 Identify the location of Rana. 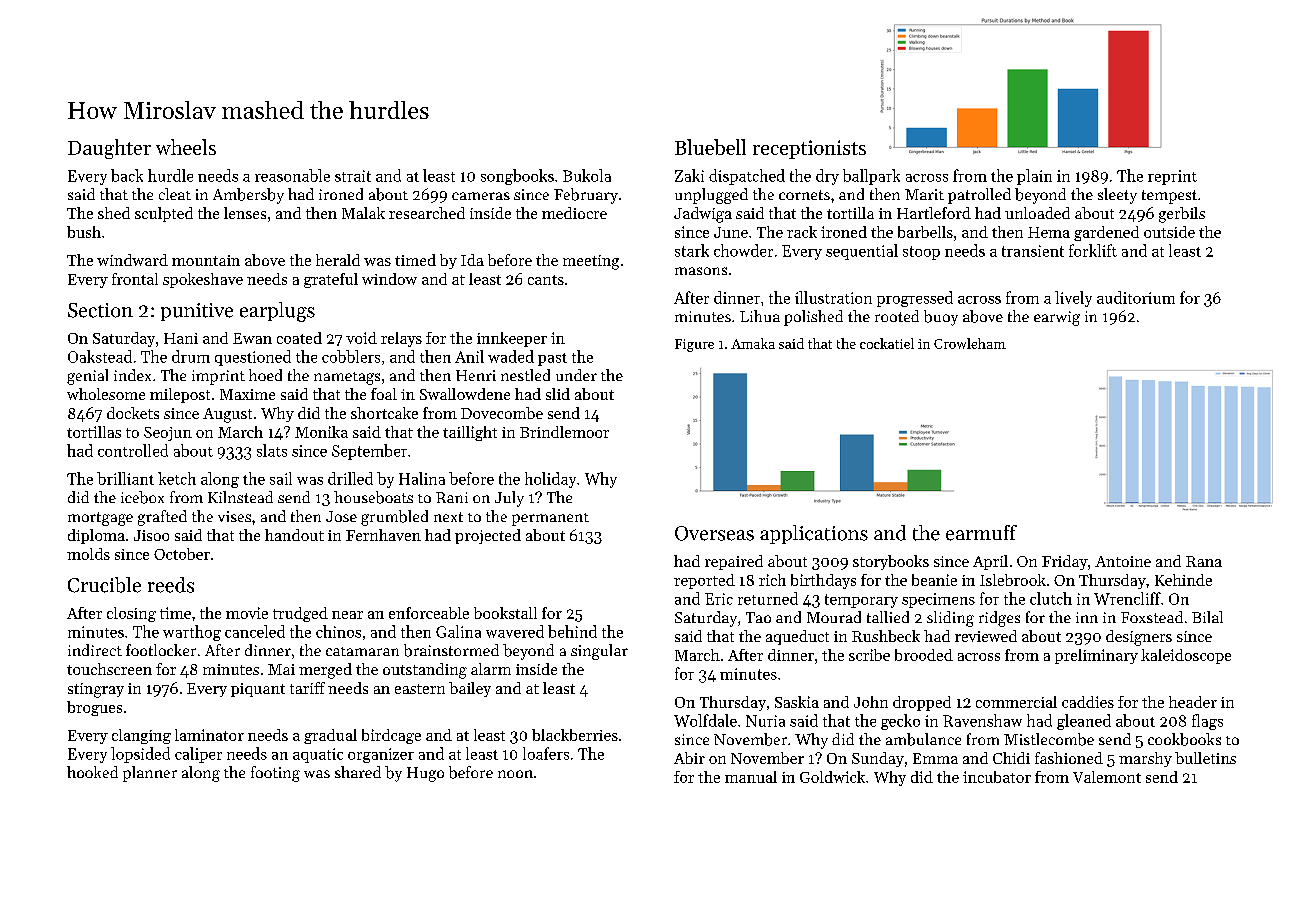
(1204, 561).
